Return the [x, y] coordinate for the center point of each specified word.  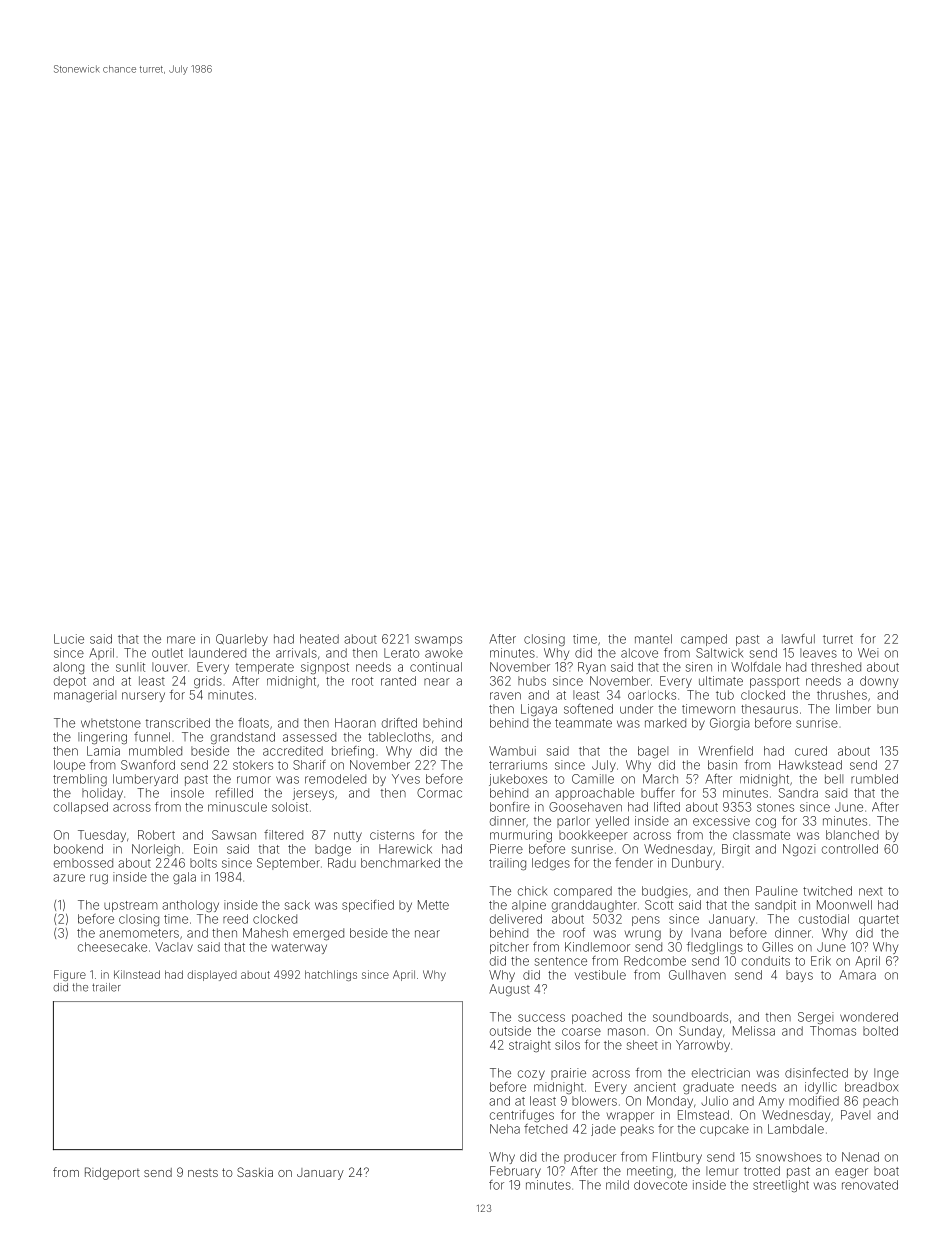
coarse [581, 1032]
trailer [106, 987]
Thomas [833, 1031]
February [515, 1172]
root [362, 681]
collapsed [81, 808]
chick [532, 891]
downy [879, 682]
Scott [659, 905]
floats [253, 723]
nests [203, 1172]
